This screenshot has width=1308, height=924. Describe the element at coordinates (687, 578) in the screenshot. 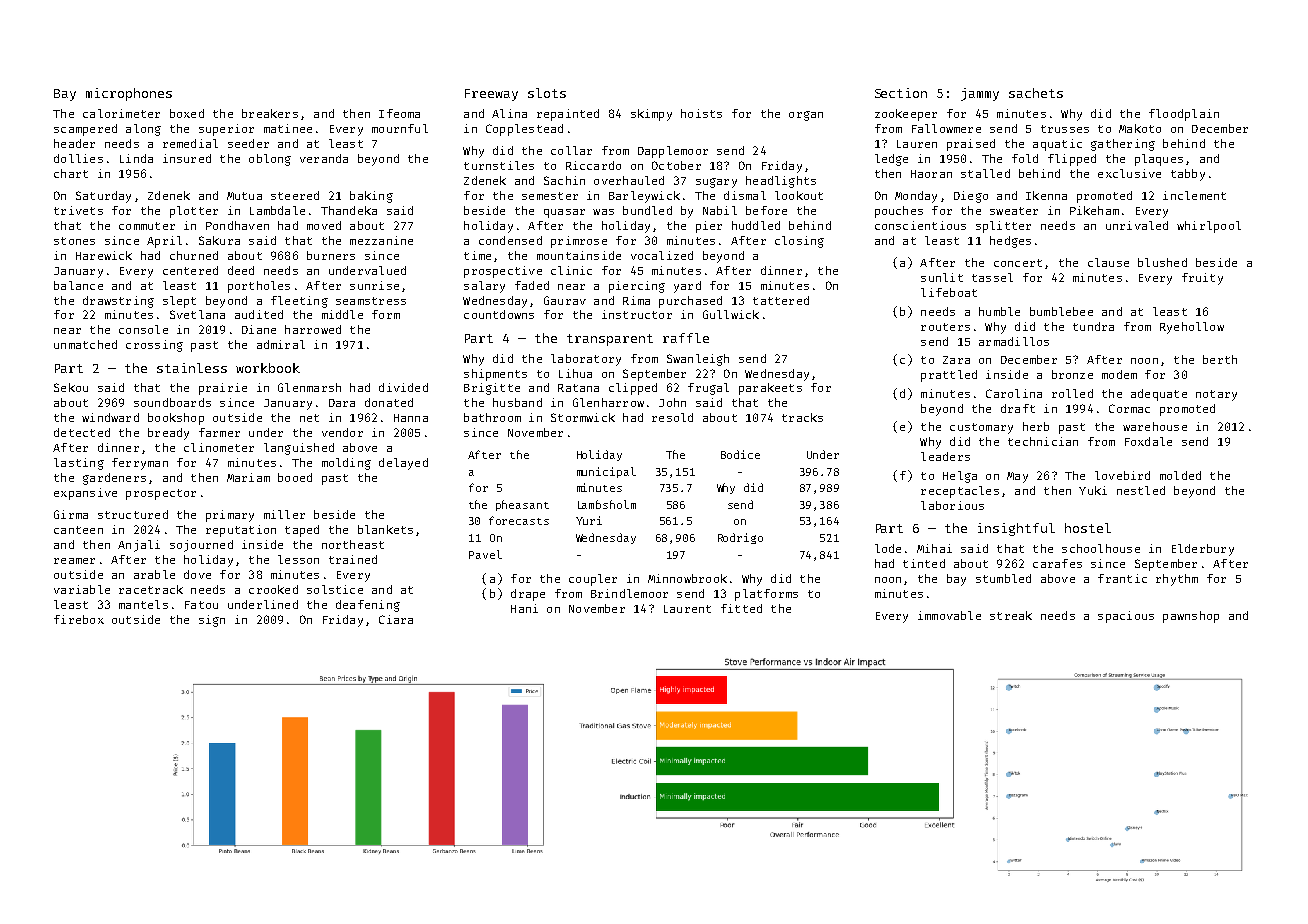

I see `Minnowbrook` at that location.
